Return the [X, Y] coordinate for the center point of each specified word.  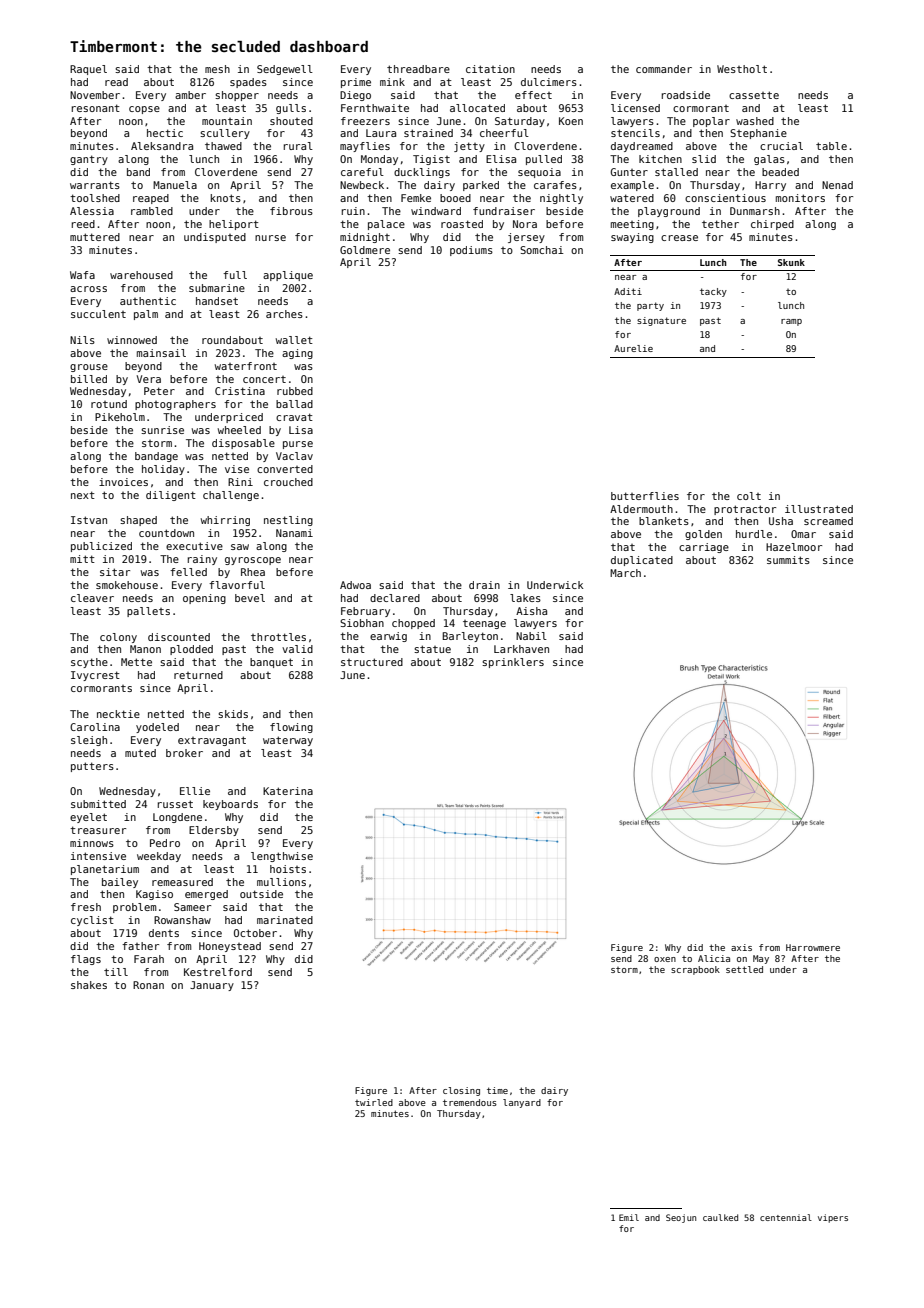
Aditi [628, 291]
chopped [413, 624]
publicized [101, 547]
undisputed [215, 238]
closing [461, 1091]
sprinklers [513, 663]
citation [490, 69]
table [831, 146]
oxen [665, 959]
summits [788, 560]
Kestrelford [218, 972]
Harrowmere [813, 947]
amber [190, 95]
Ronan [148, 985]
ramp [791, 322]
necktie [118, 714]
